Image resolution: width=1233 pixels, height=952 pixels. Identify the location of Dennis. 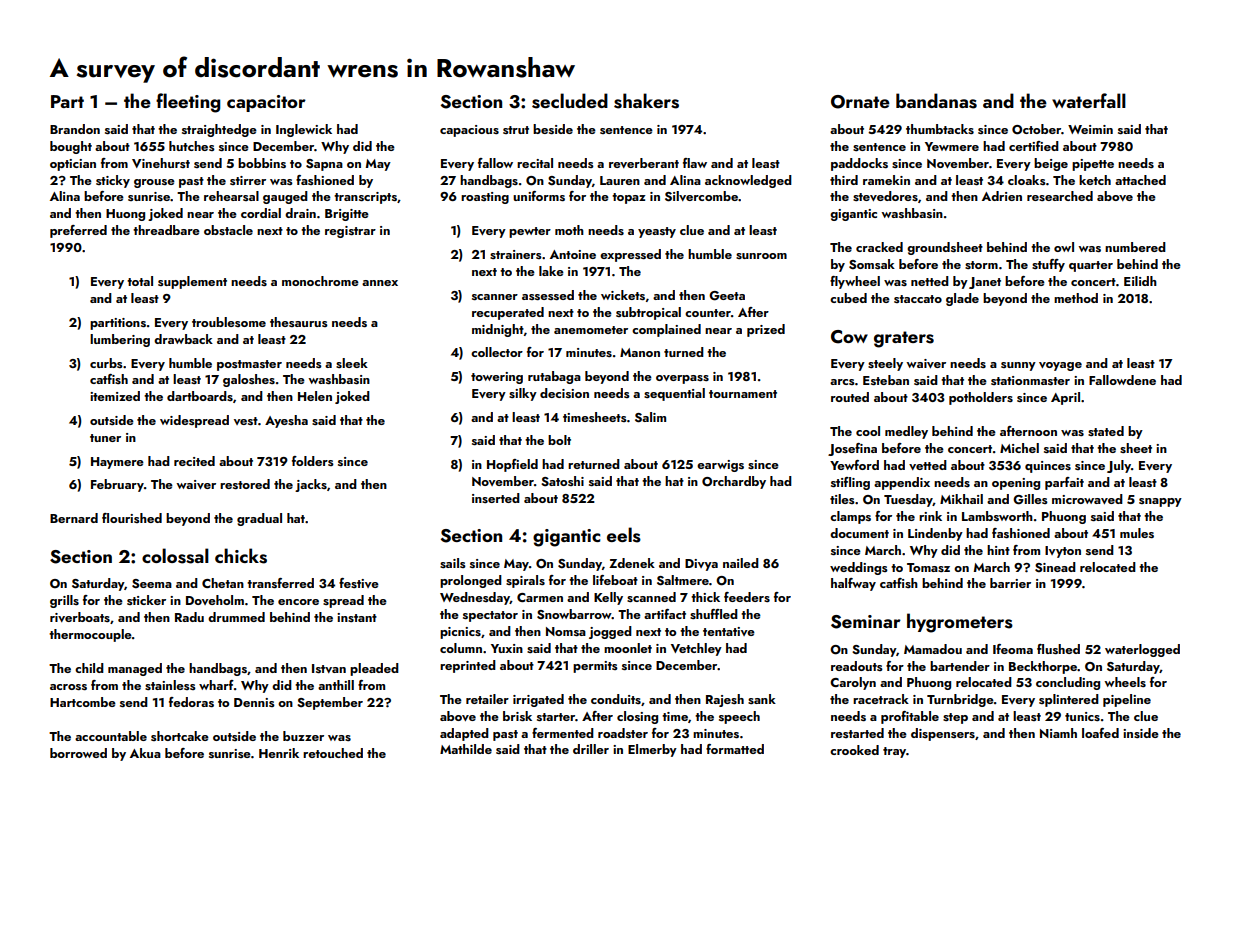
(254, 702).
